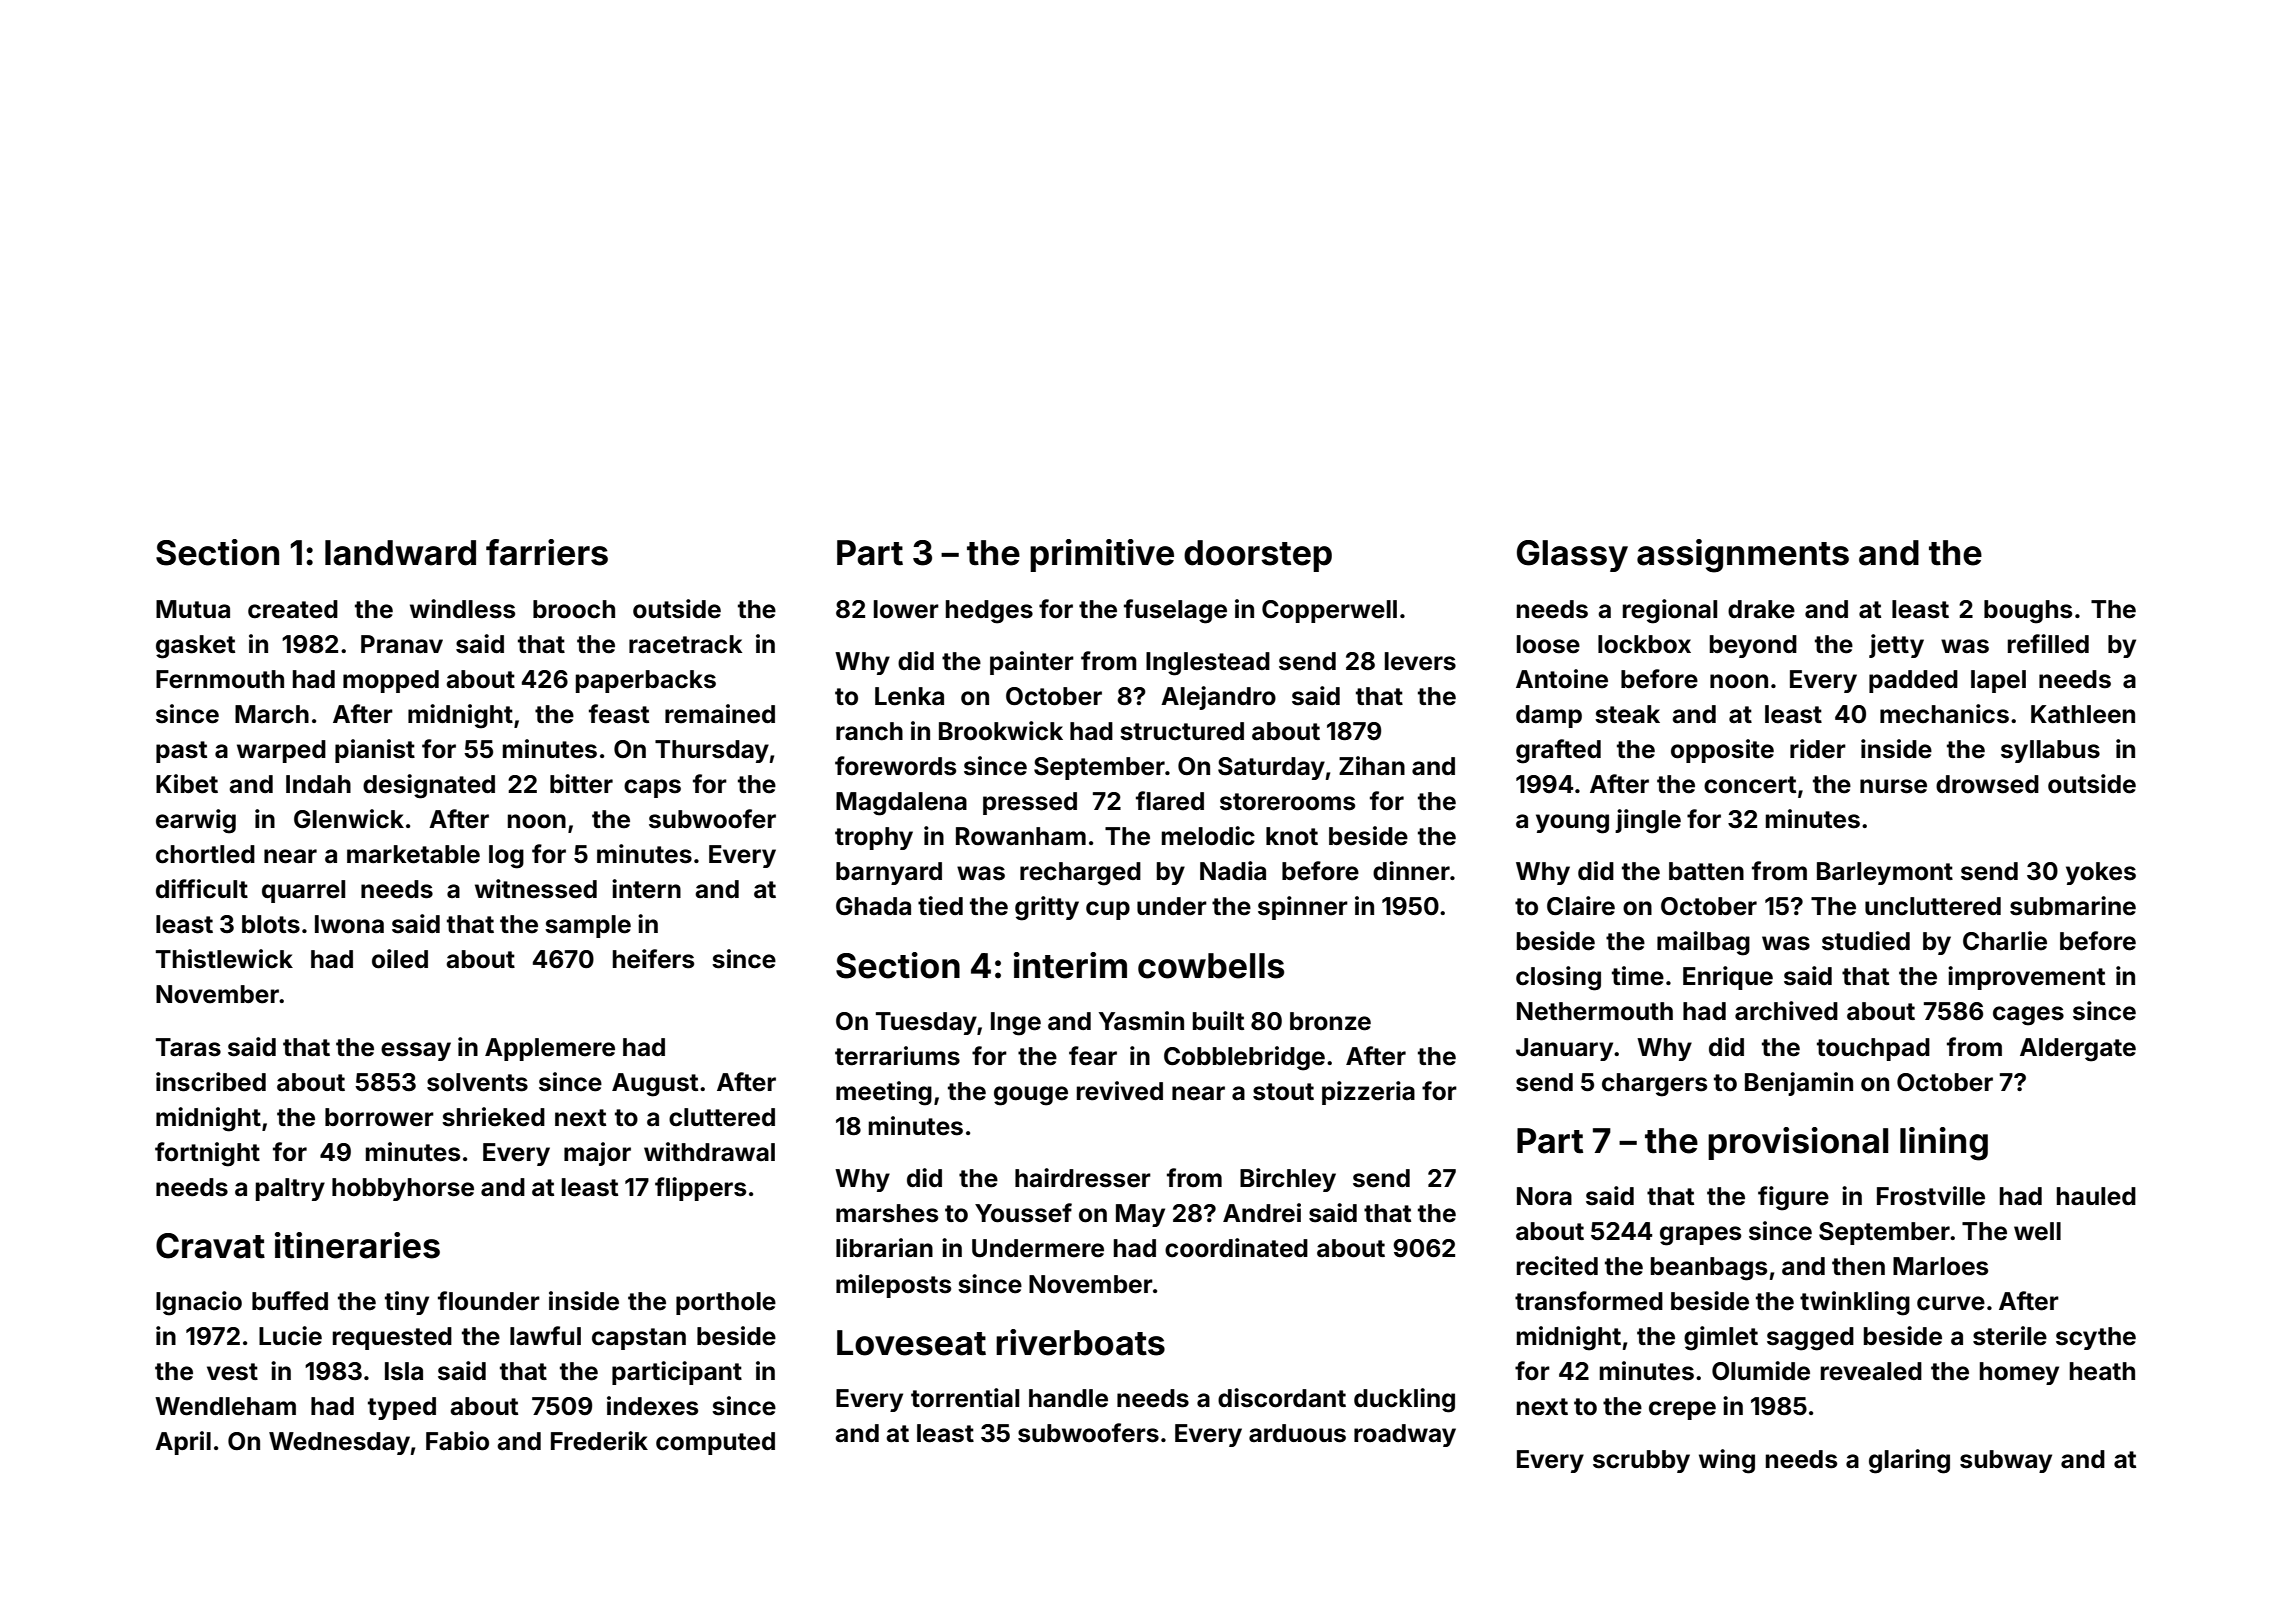 Image resolution: width=2292 pixels, height=1620 pixels. I want to click on farriers, so click(547, 552).
